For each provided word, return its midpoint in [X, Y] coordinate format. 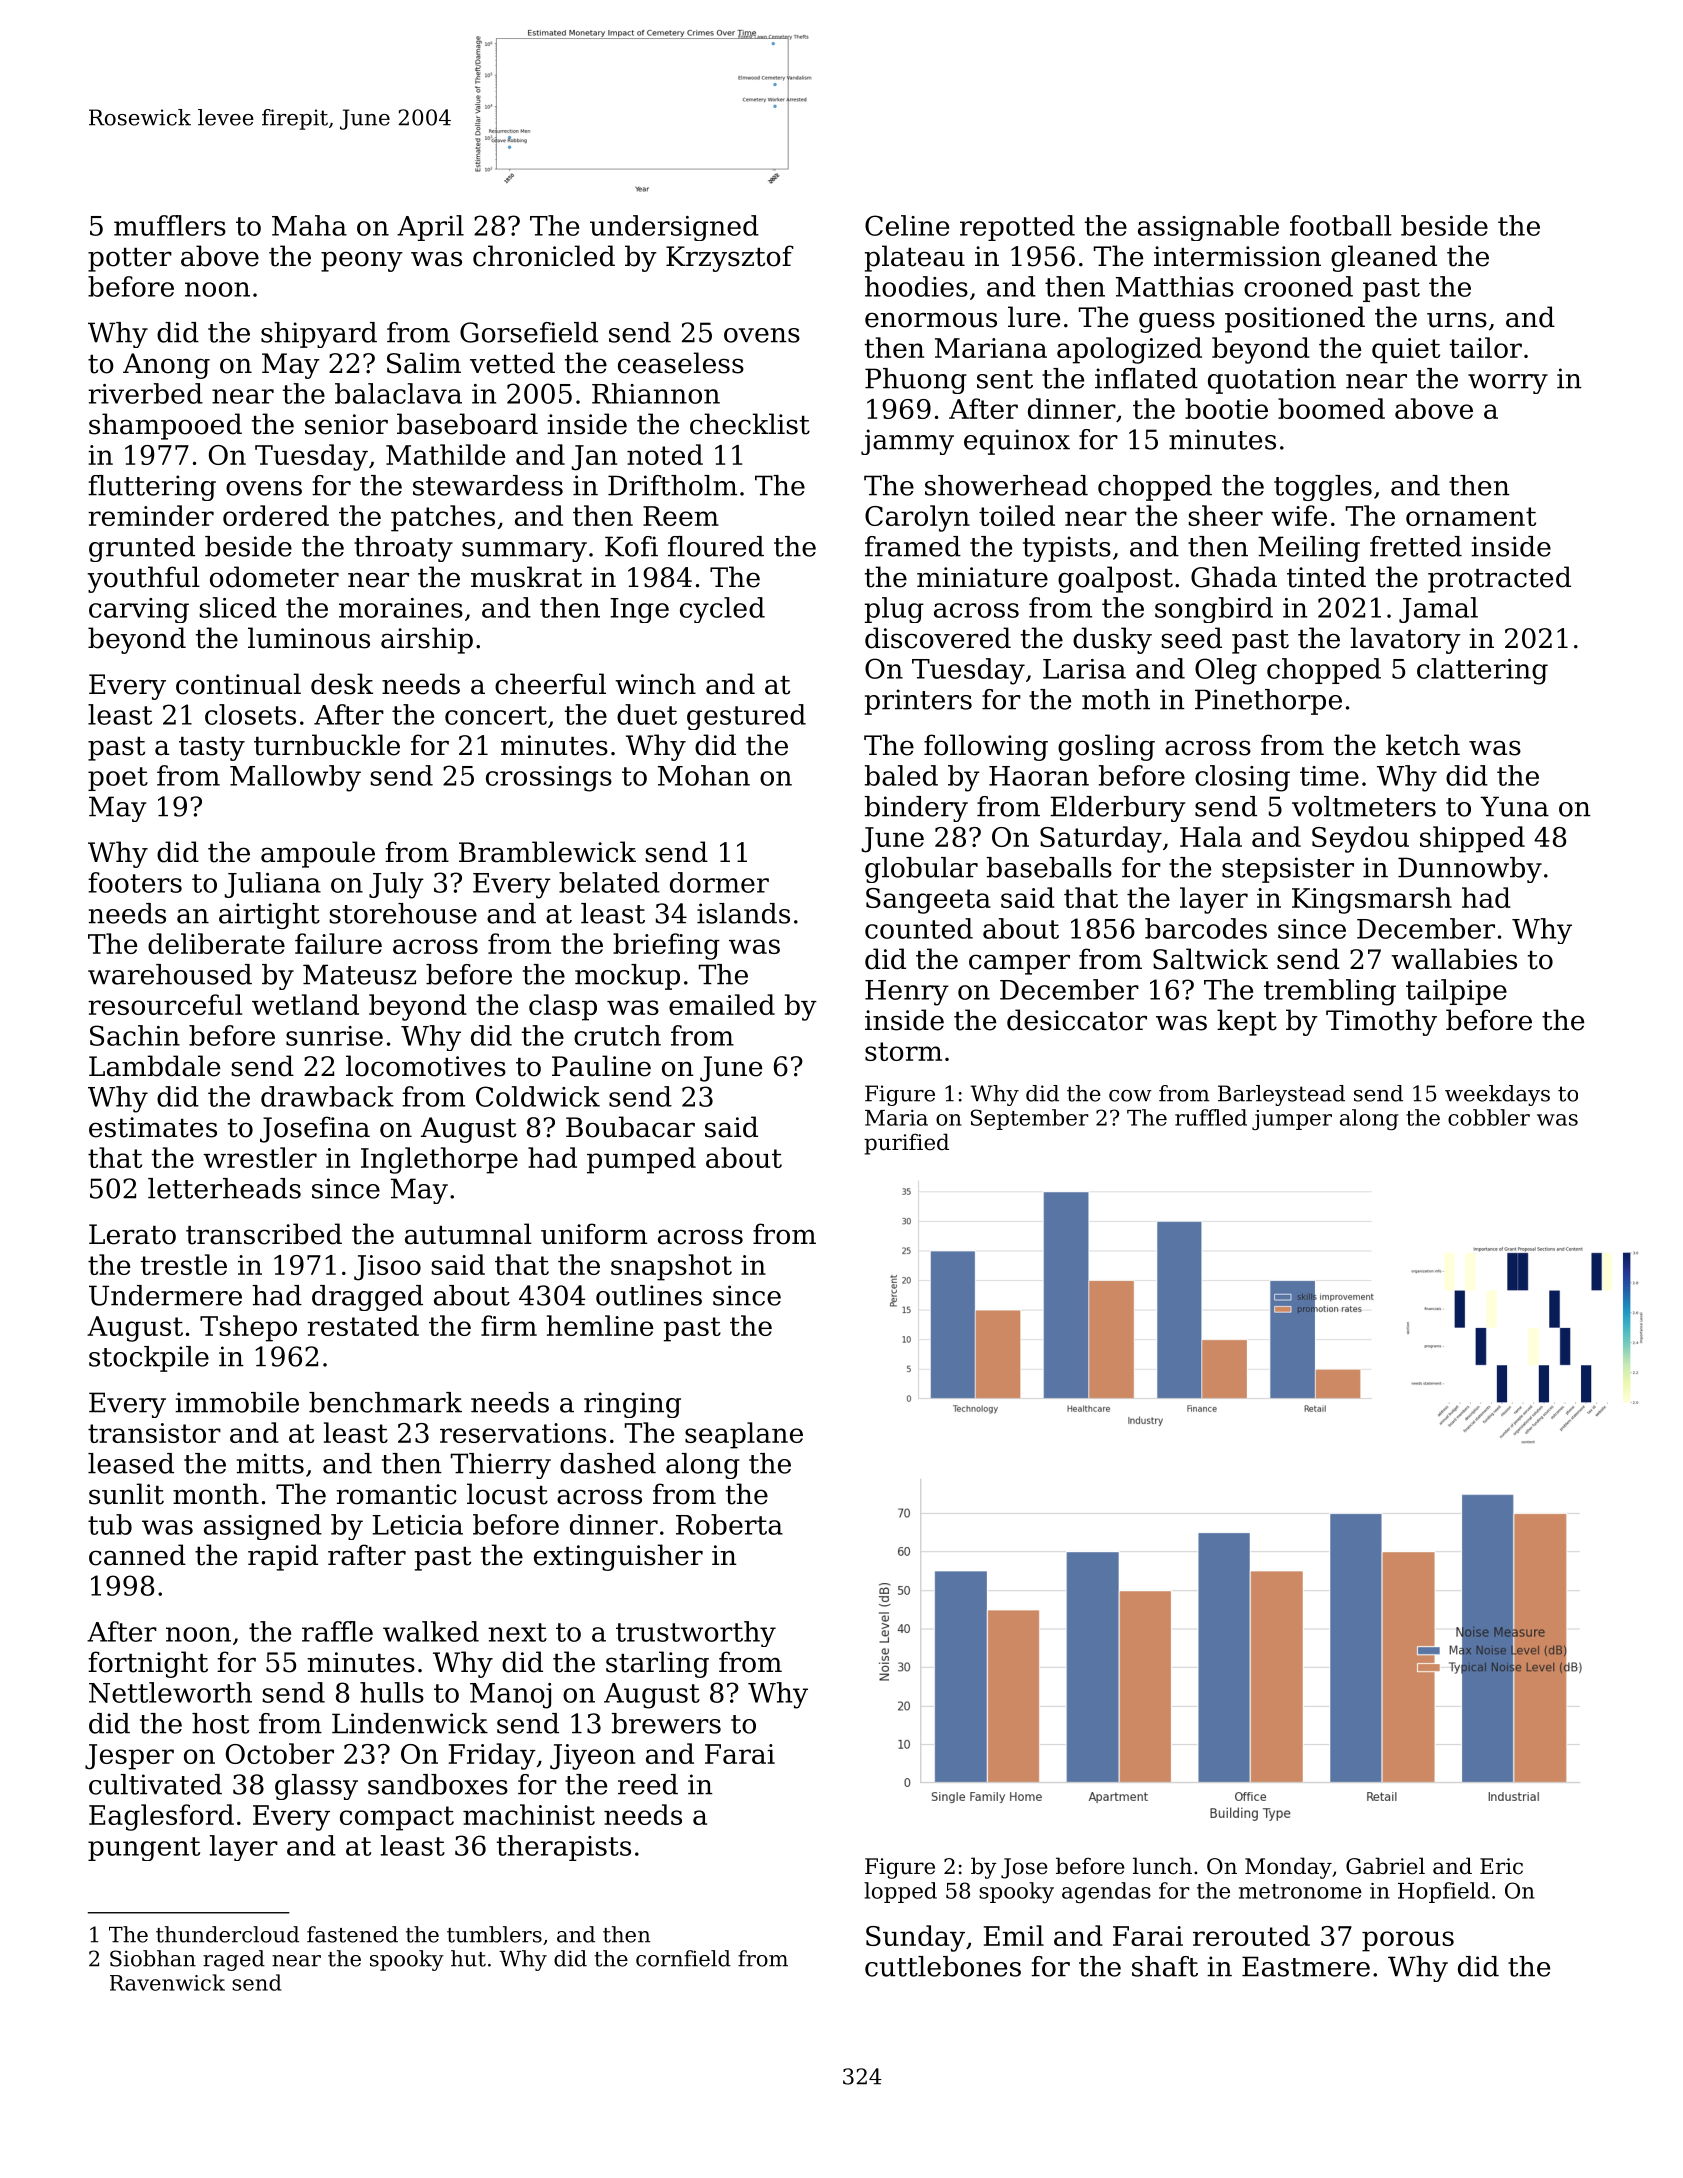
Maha [309, 225]
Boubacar [630, 1127]
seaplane [744, 1435]
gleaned [1384, 258]
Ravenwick [167, 1982]
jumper [1292, 1120]
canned [137, 1555]
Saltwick [1210, 959]
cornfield [683, 1958]
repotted [1017, 228]
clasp [563, 1007]
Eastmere [1306, 1966]
